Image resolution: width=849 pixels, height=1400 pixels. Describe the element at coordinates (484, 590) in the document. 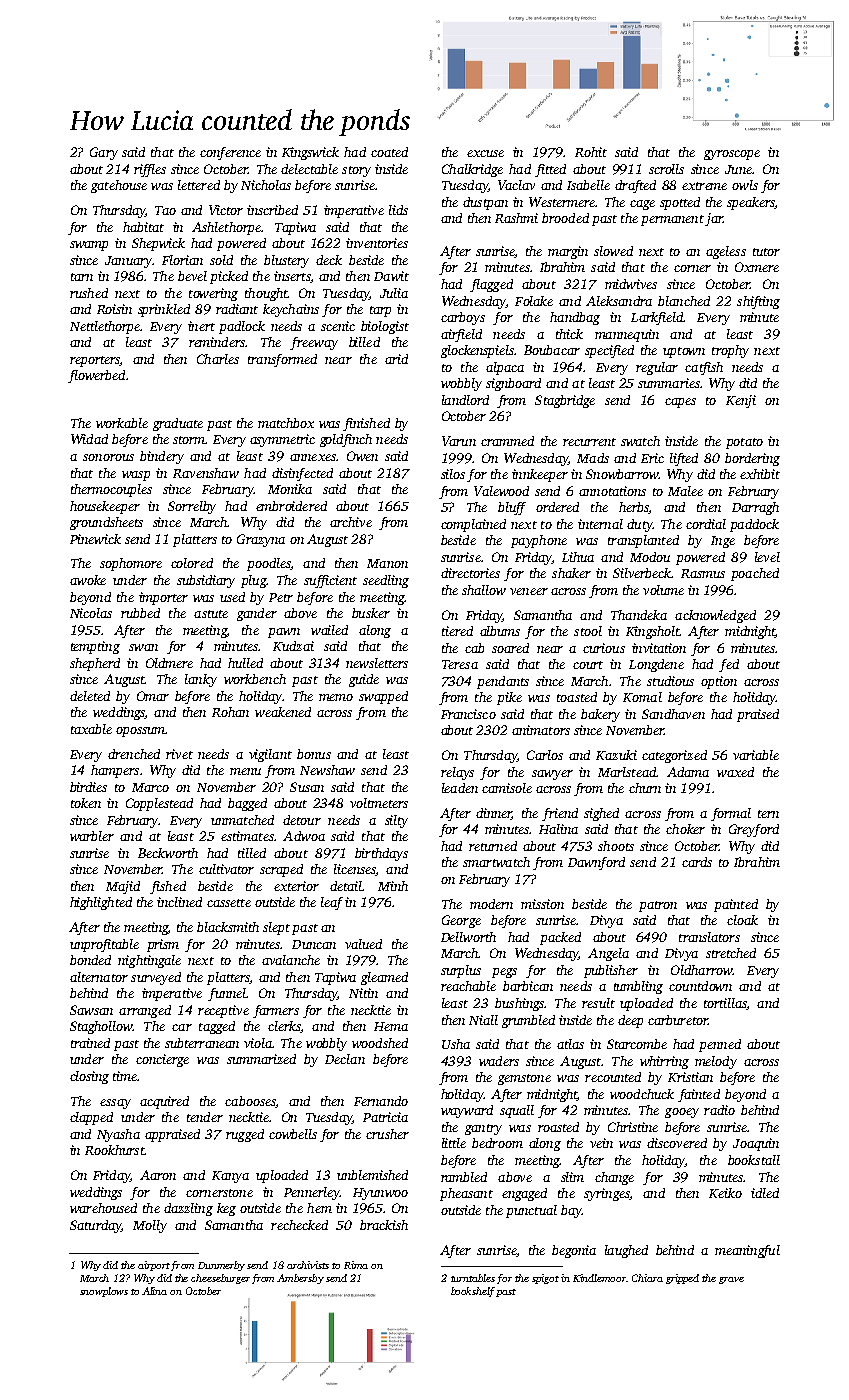

I see `shallow` at that location.
